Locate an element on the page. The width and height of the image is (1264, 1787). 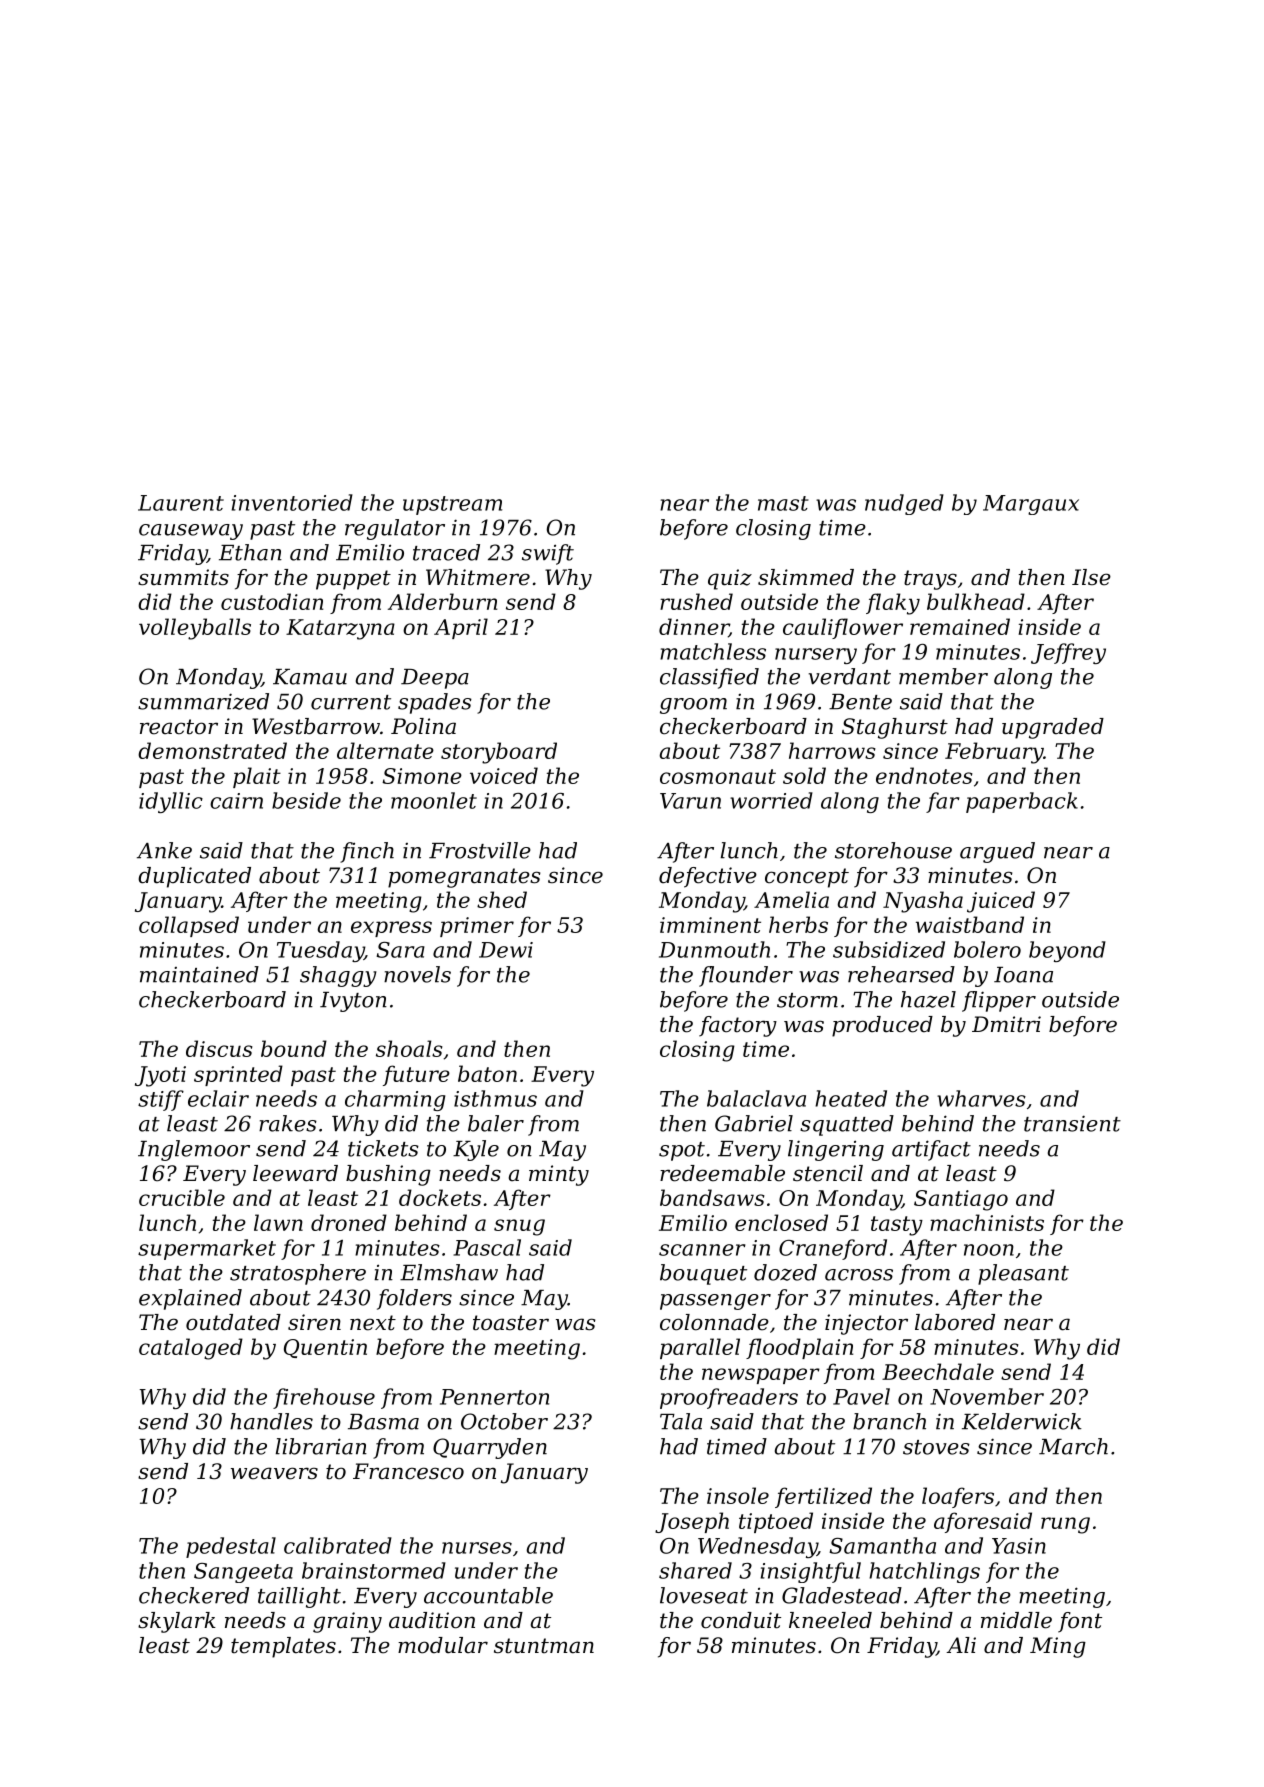
Basma is located at coordinates (383, 1422).
